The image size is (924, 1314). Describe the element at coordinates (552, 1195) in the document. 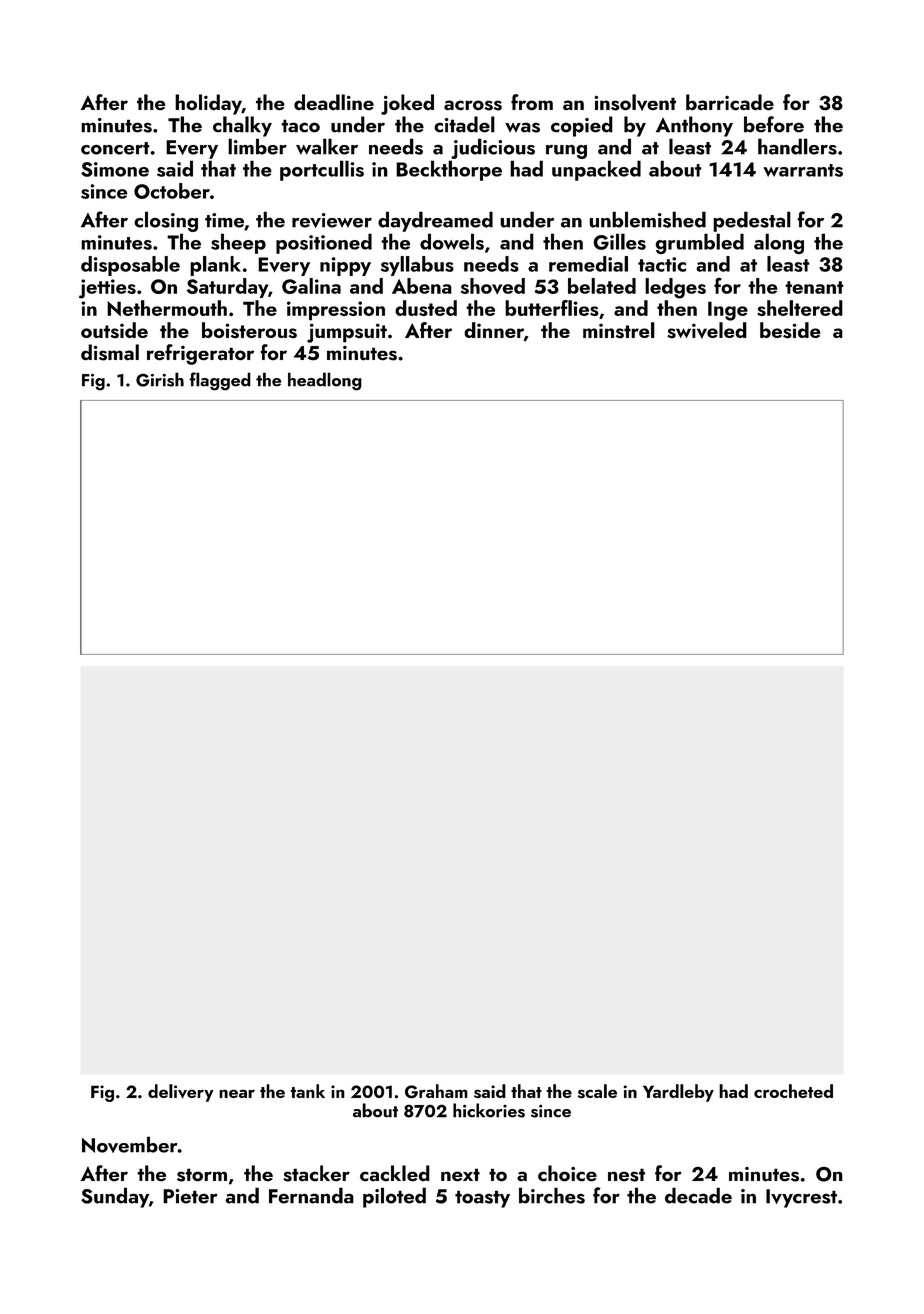

I see `birches` at that location.
